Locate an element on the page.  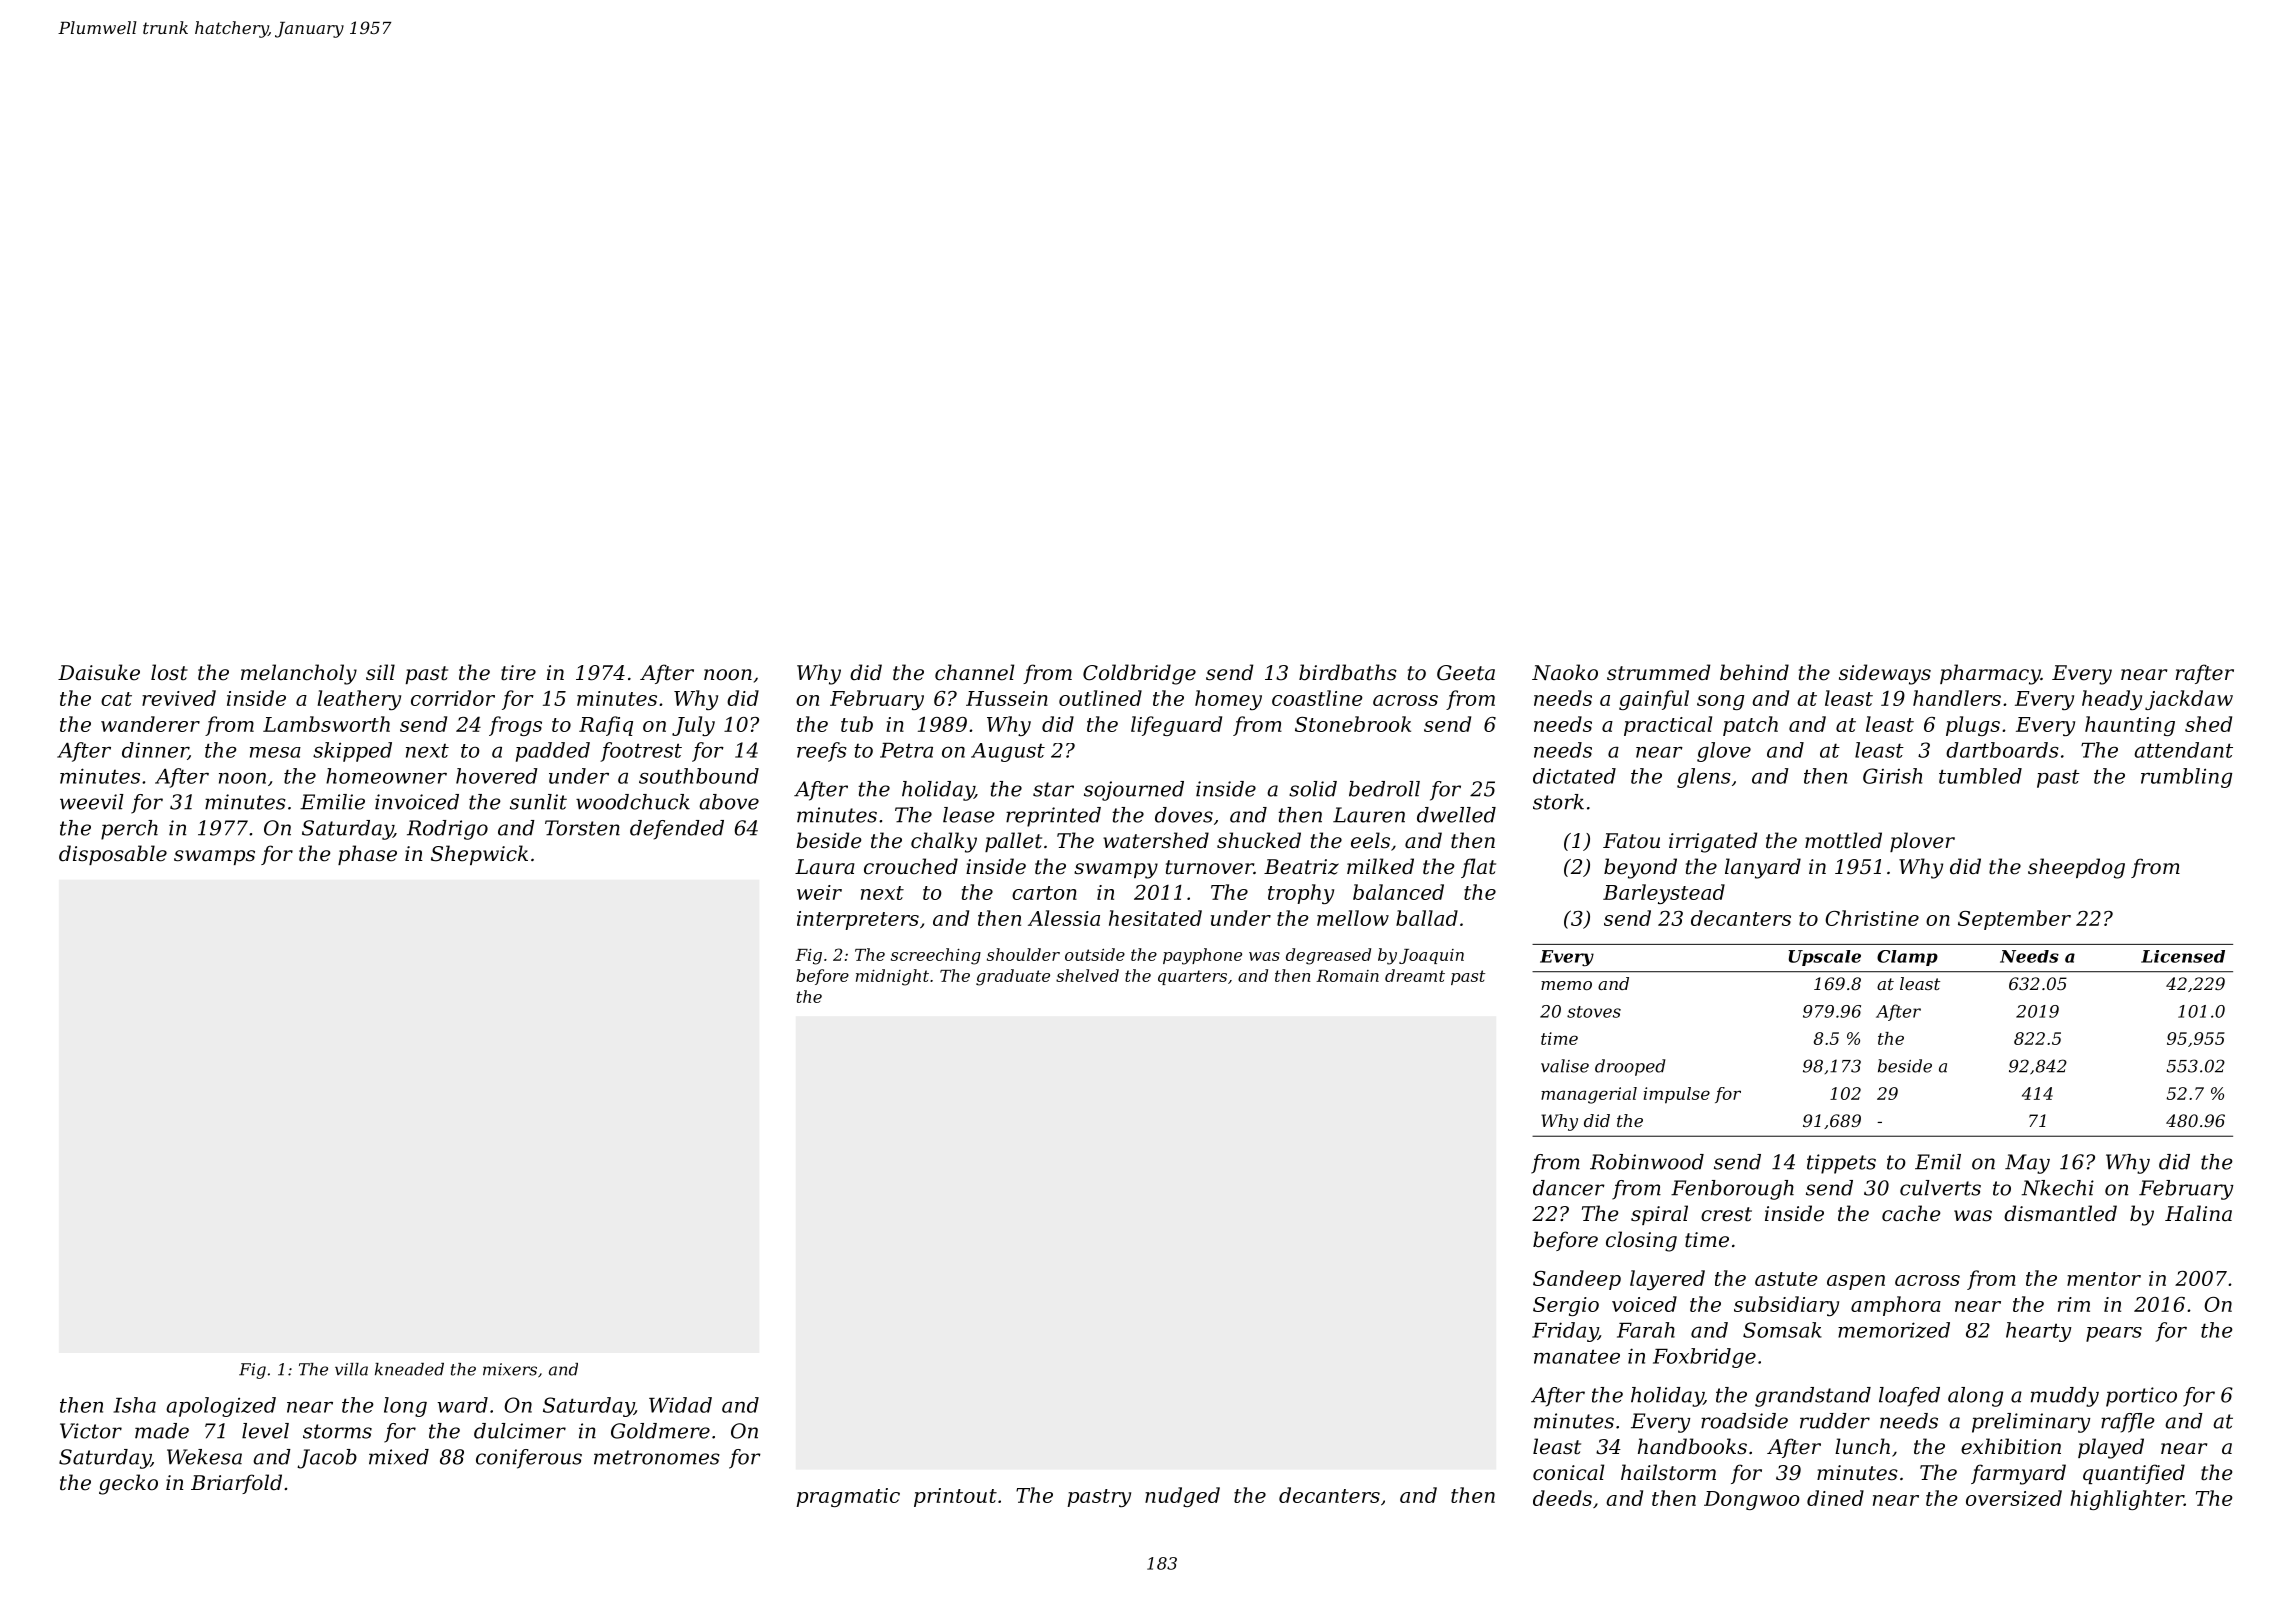
tippets is located at coordinates (1841, 1164).
